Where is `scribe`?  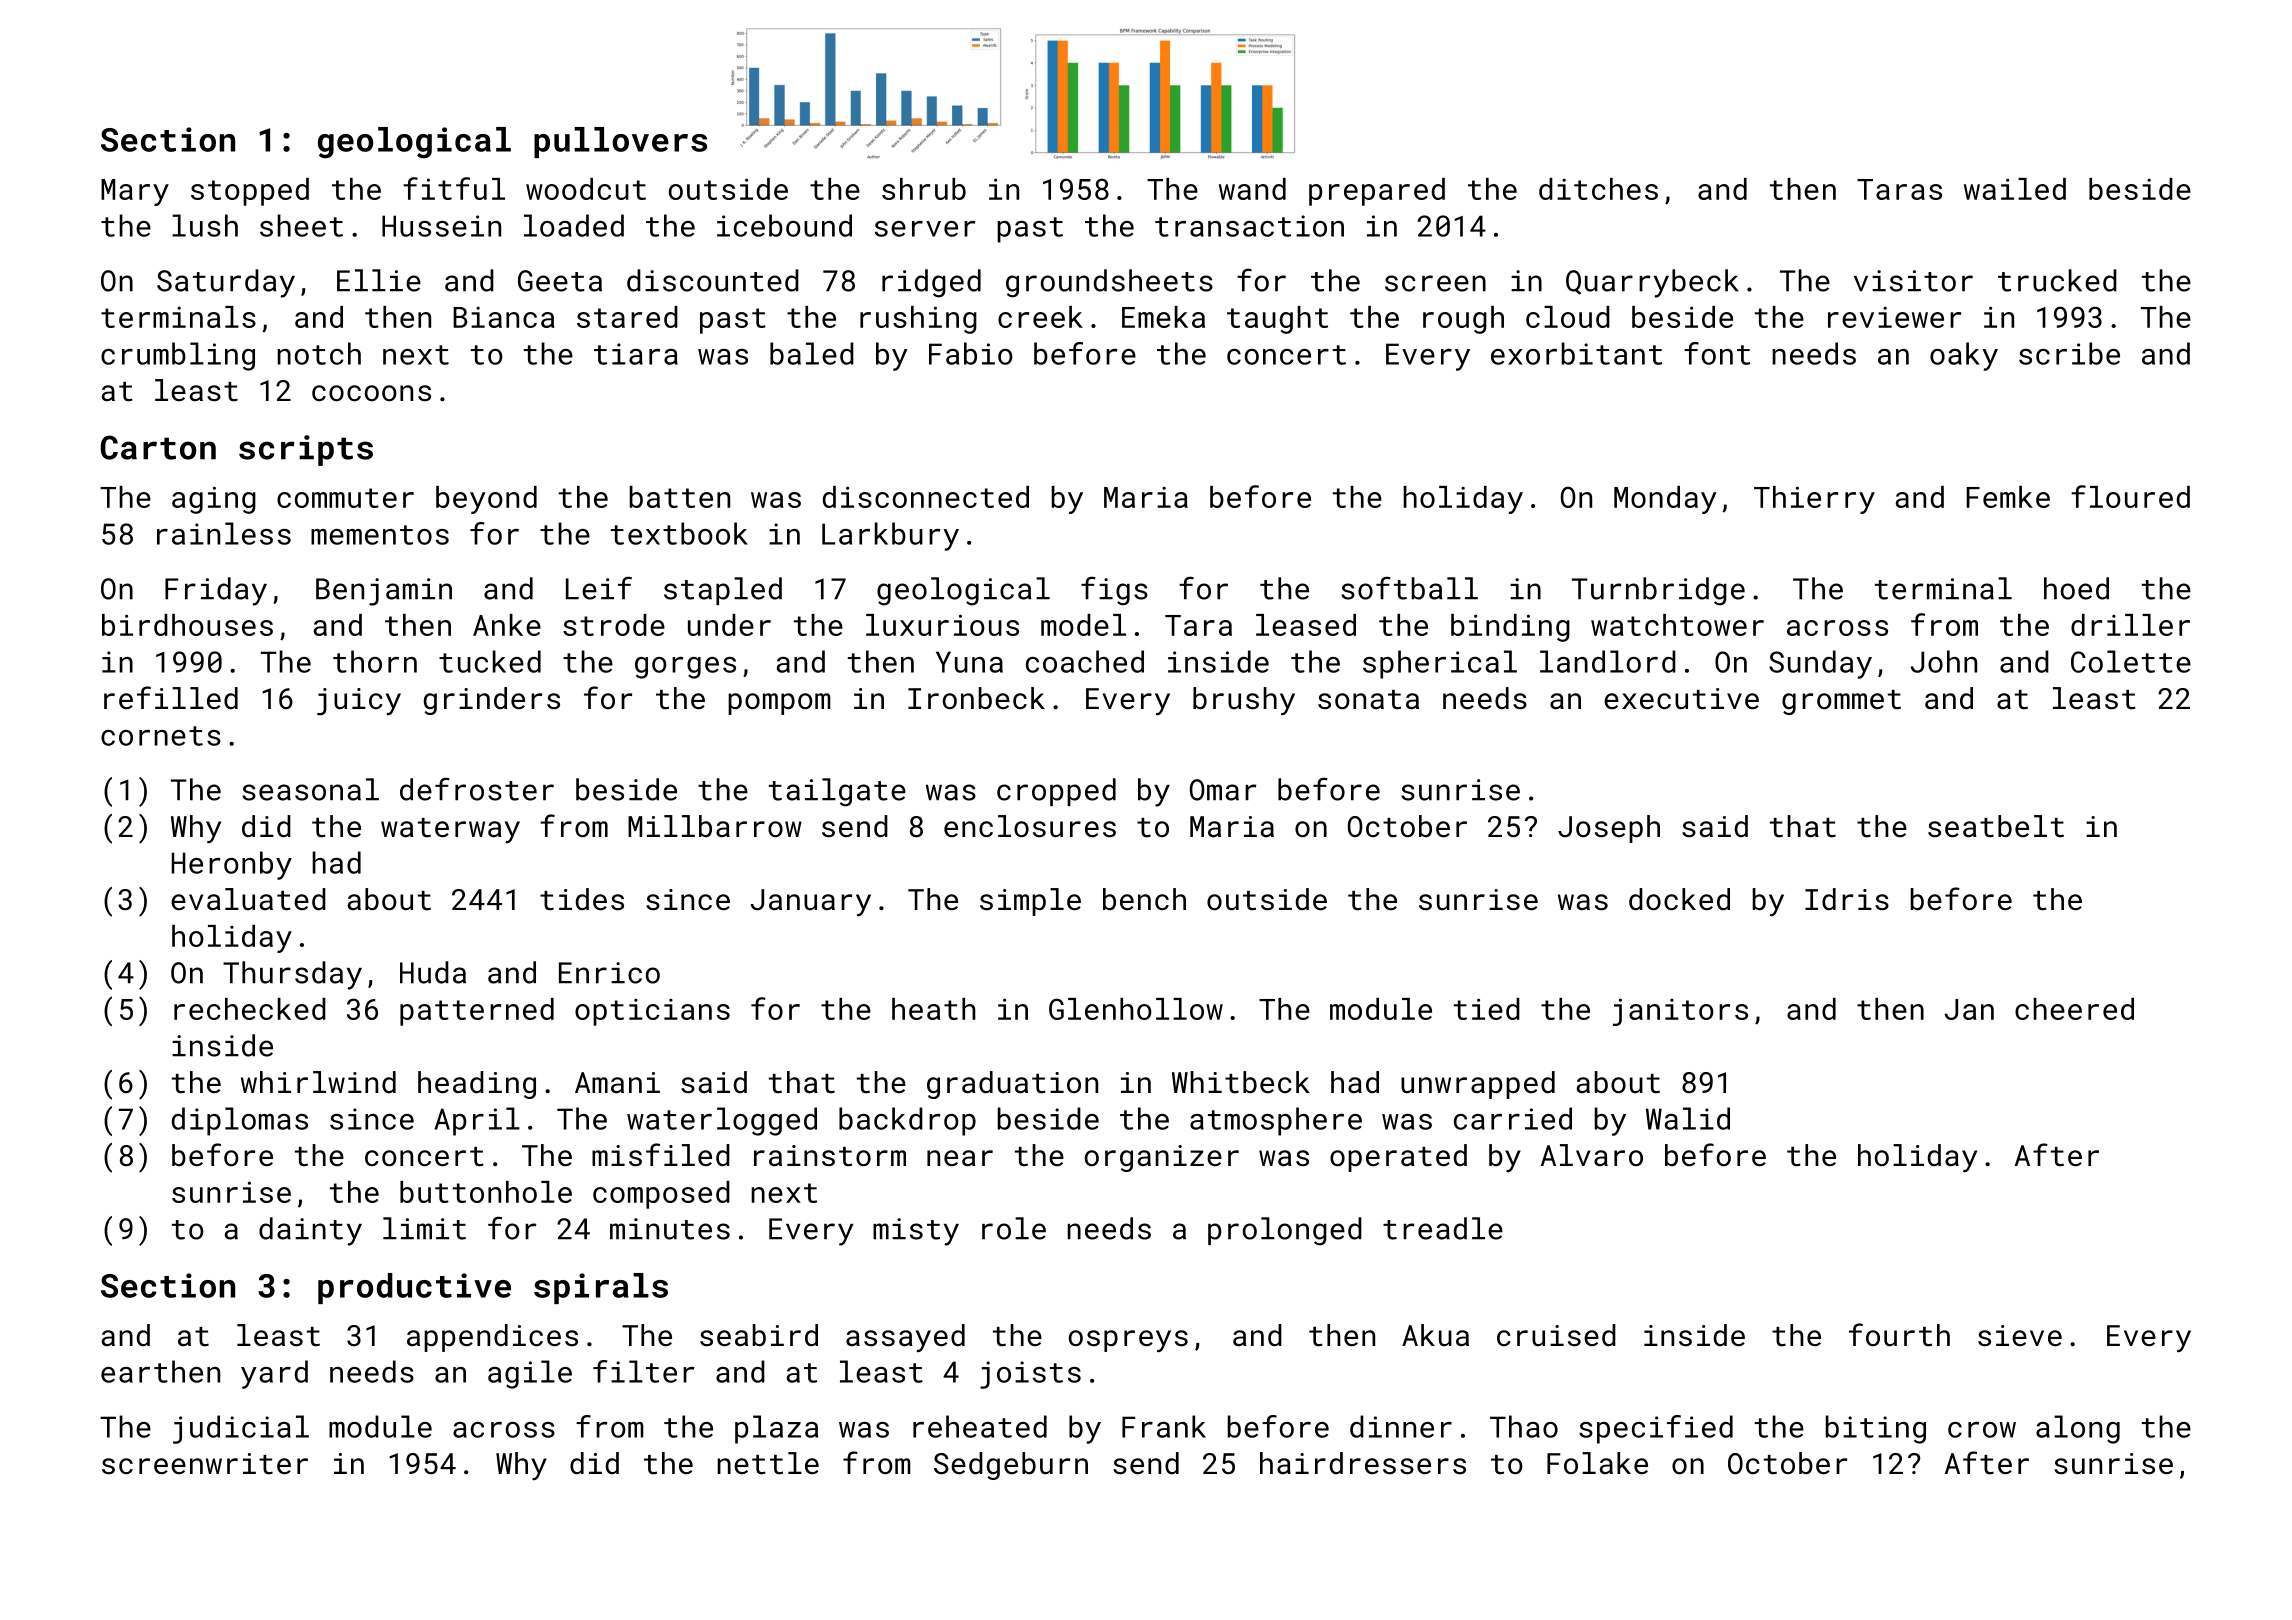 scribe is located at coordinates (2069, 353).
